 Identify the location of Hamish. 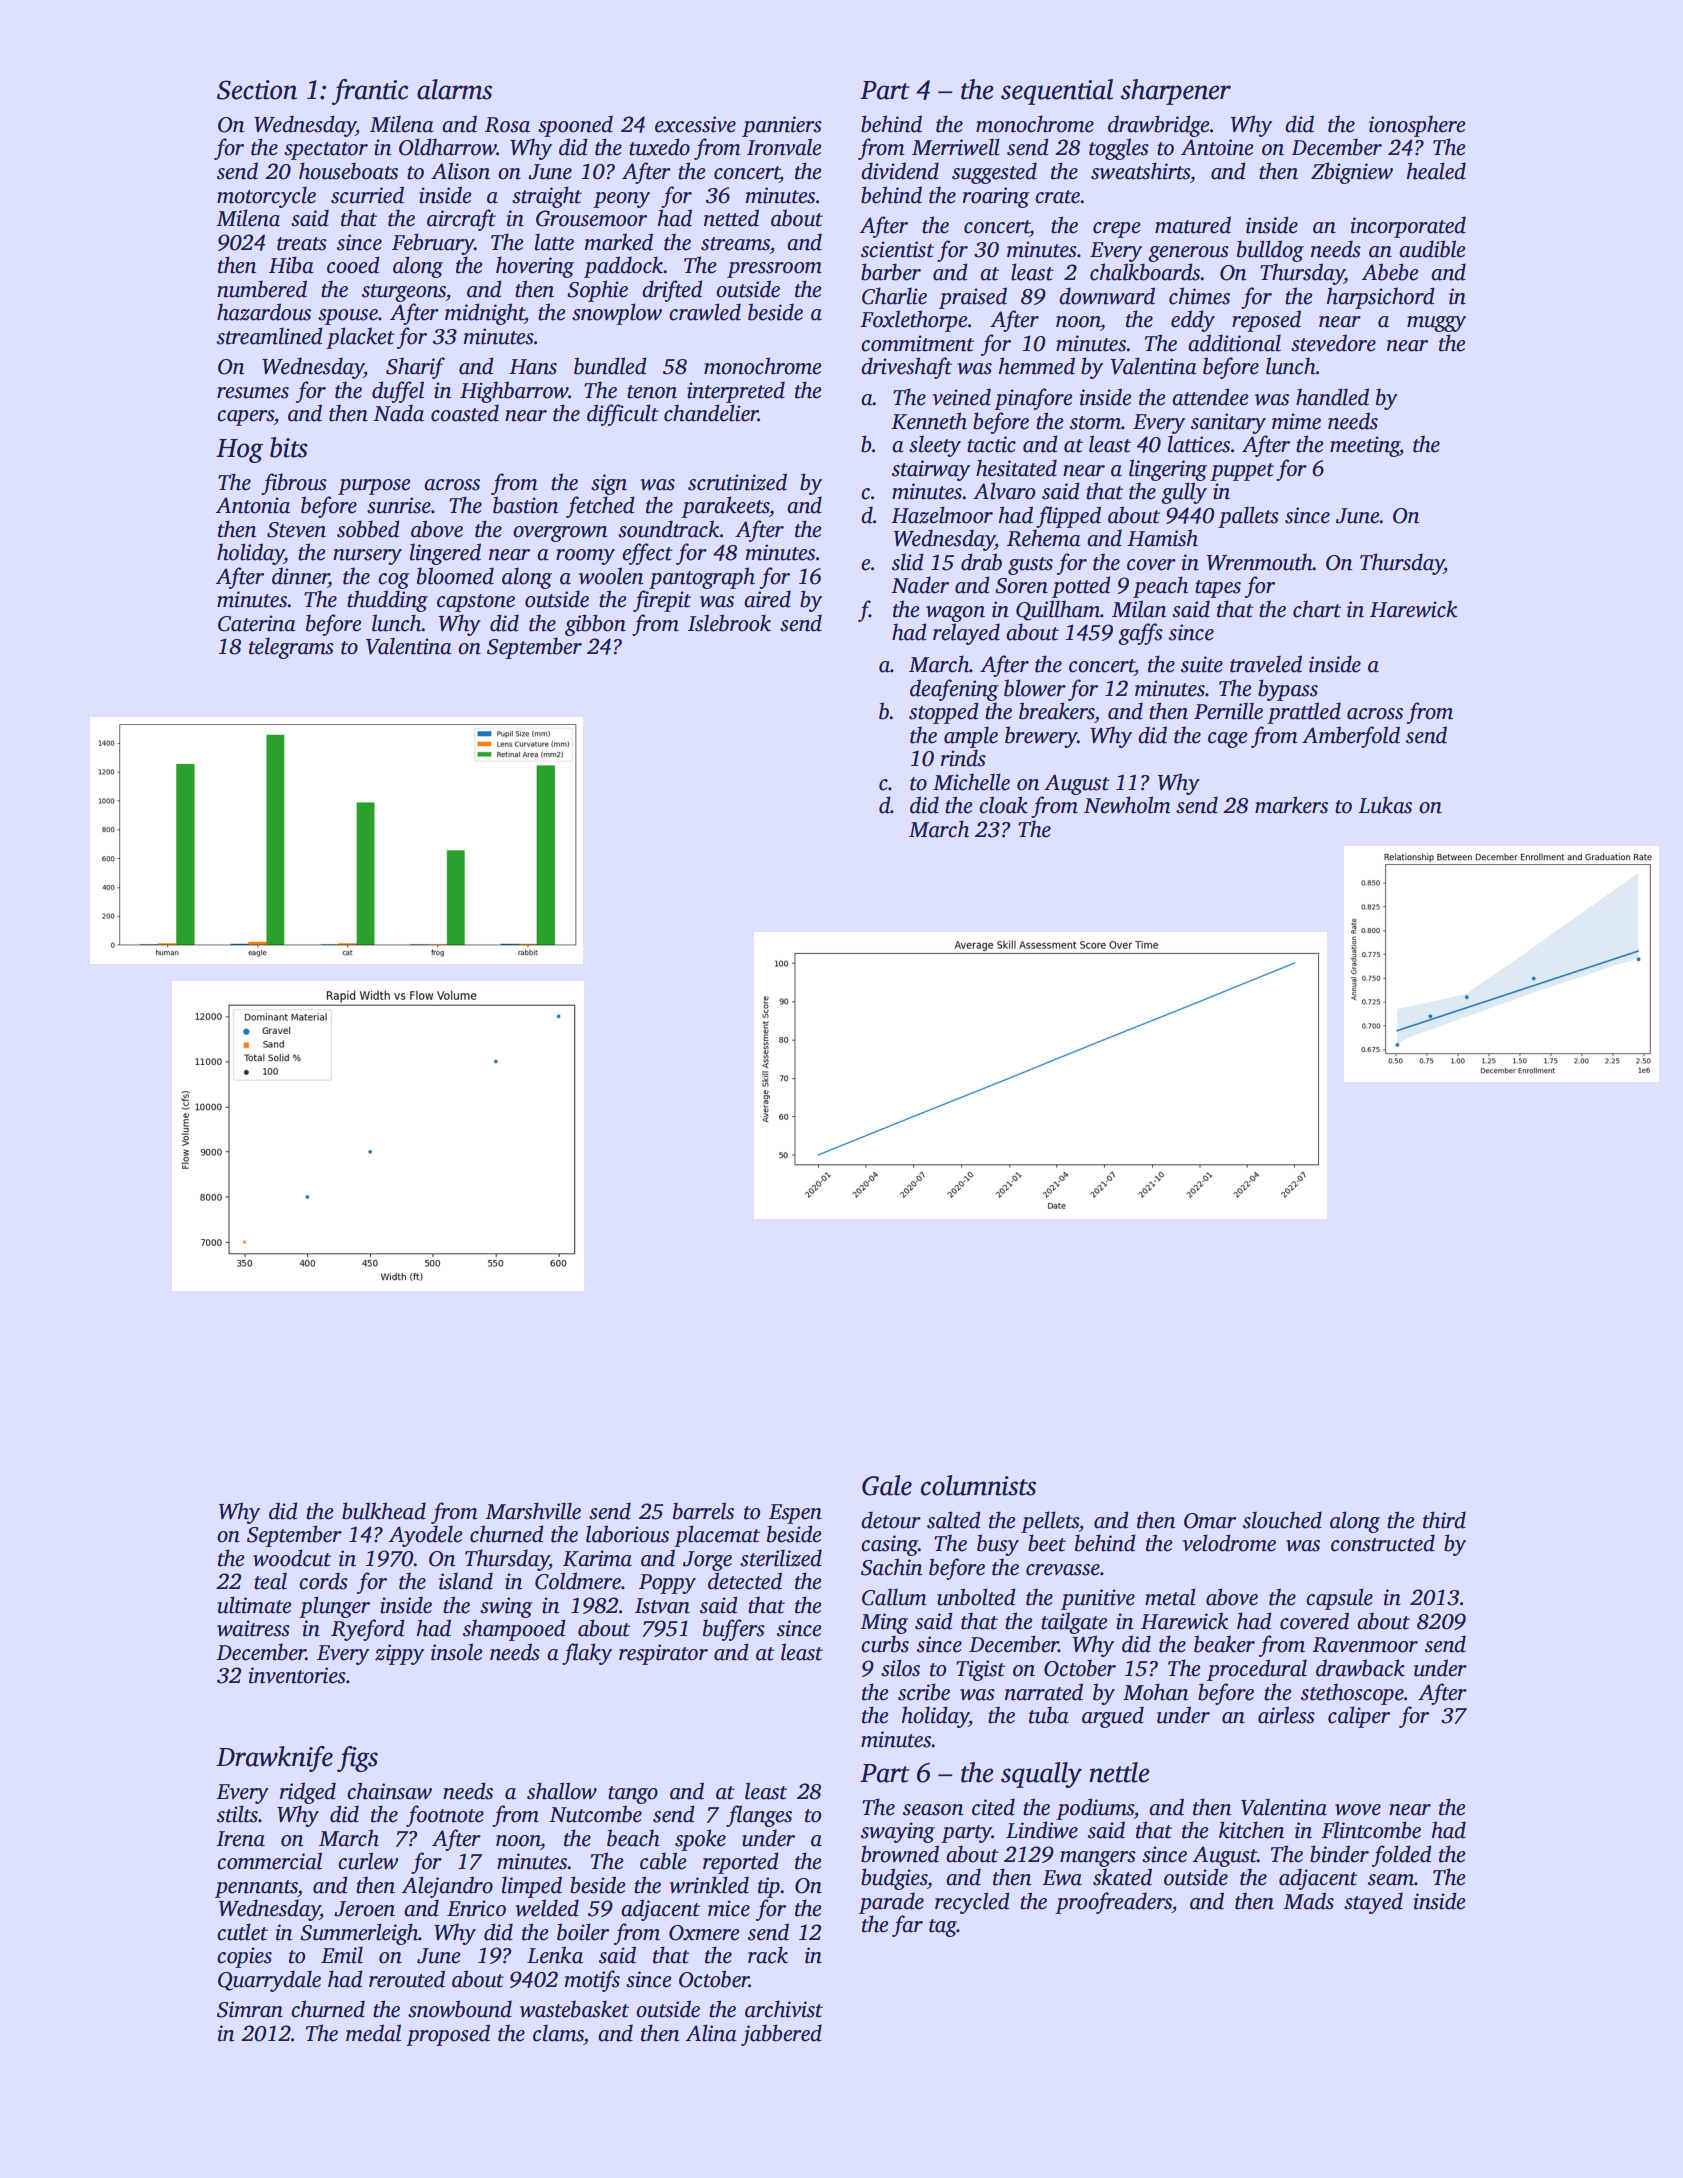
(1162, 538).
